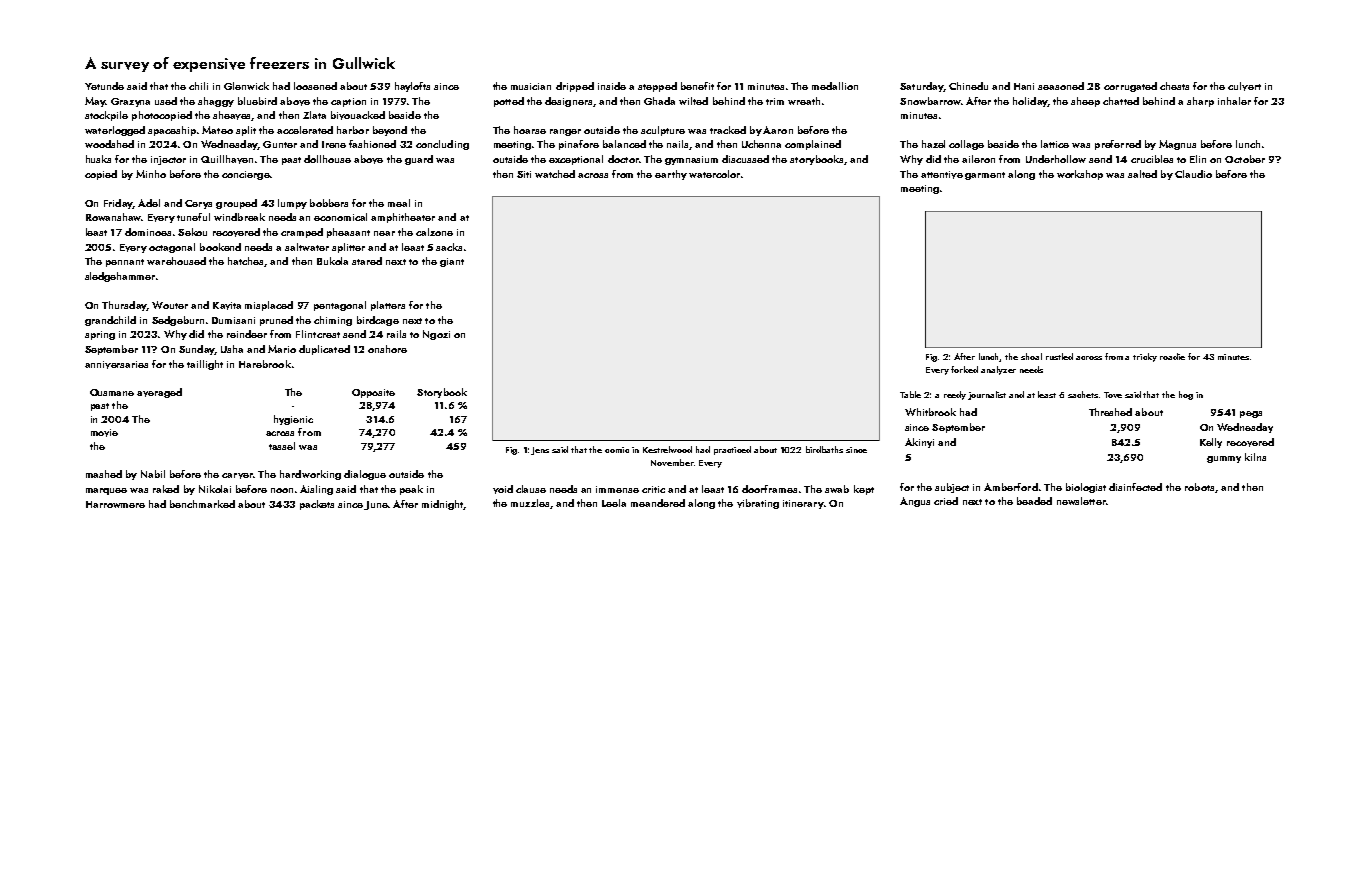 This screenshot has height=887, width=1372. What do you see at coordinates (442, 145) in the screenshot?
I see `concluding` at bounding box center [442, 145].
